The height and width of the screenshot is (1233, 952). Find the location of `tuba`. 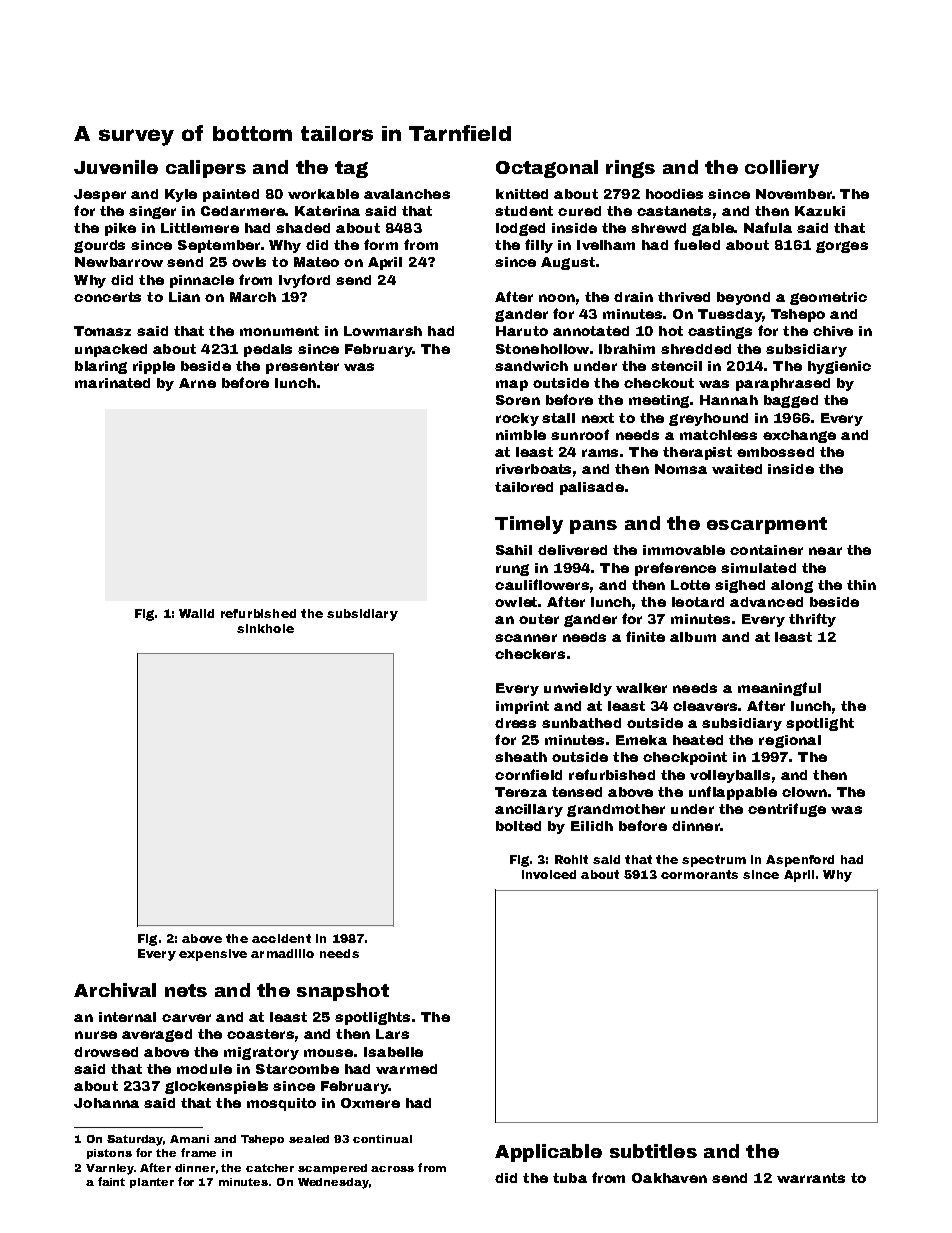

tuba is located at coordinates (570, 1178).
